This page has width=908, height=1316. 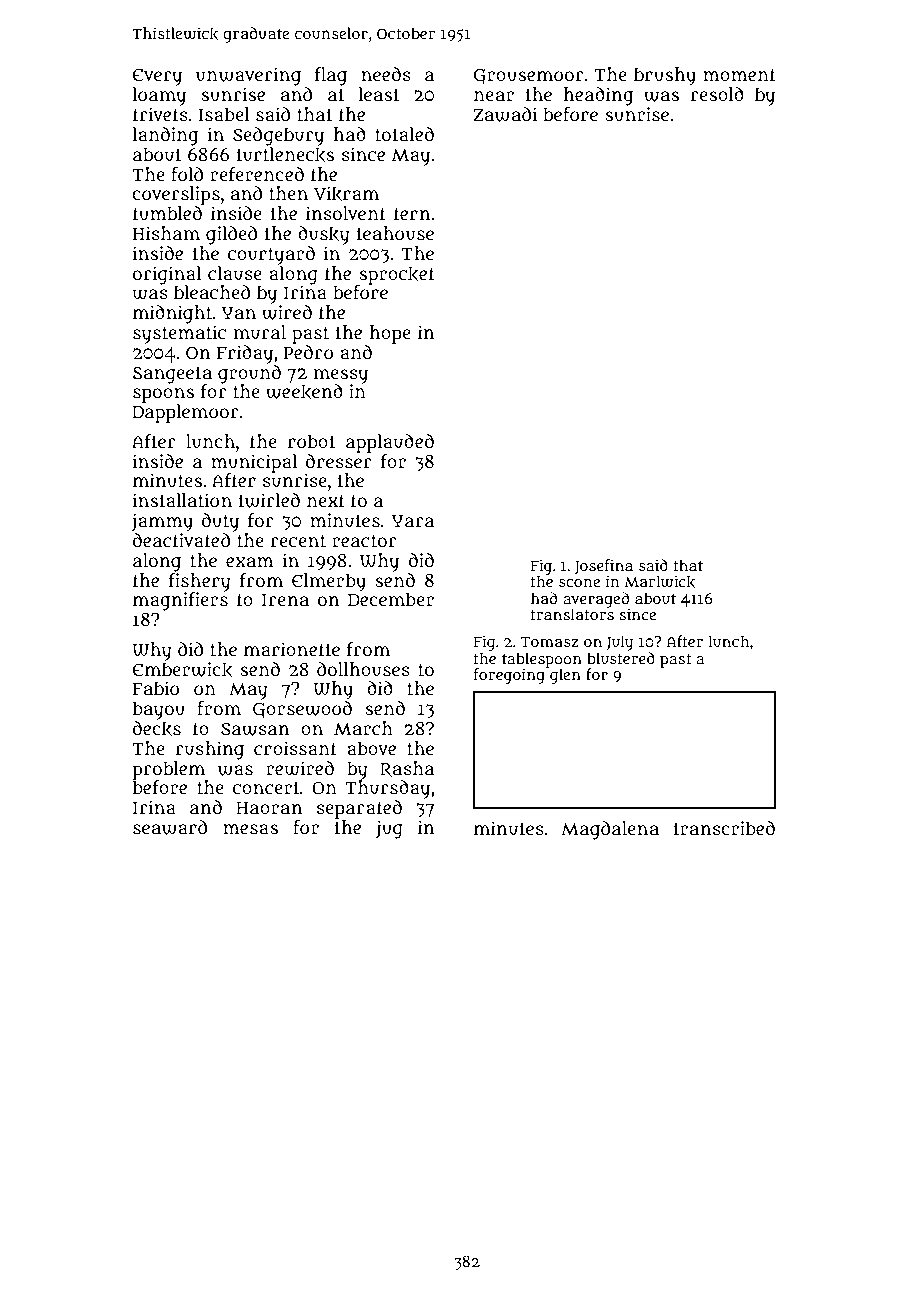 I want to click on decks, so click(x=157, y=729).
